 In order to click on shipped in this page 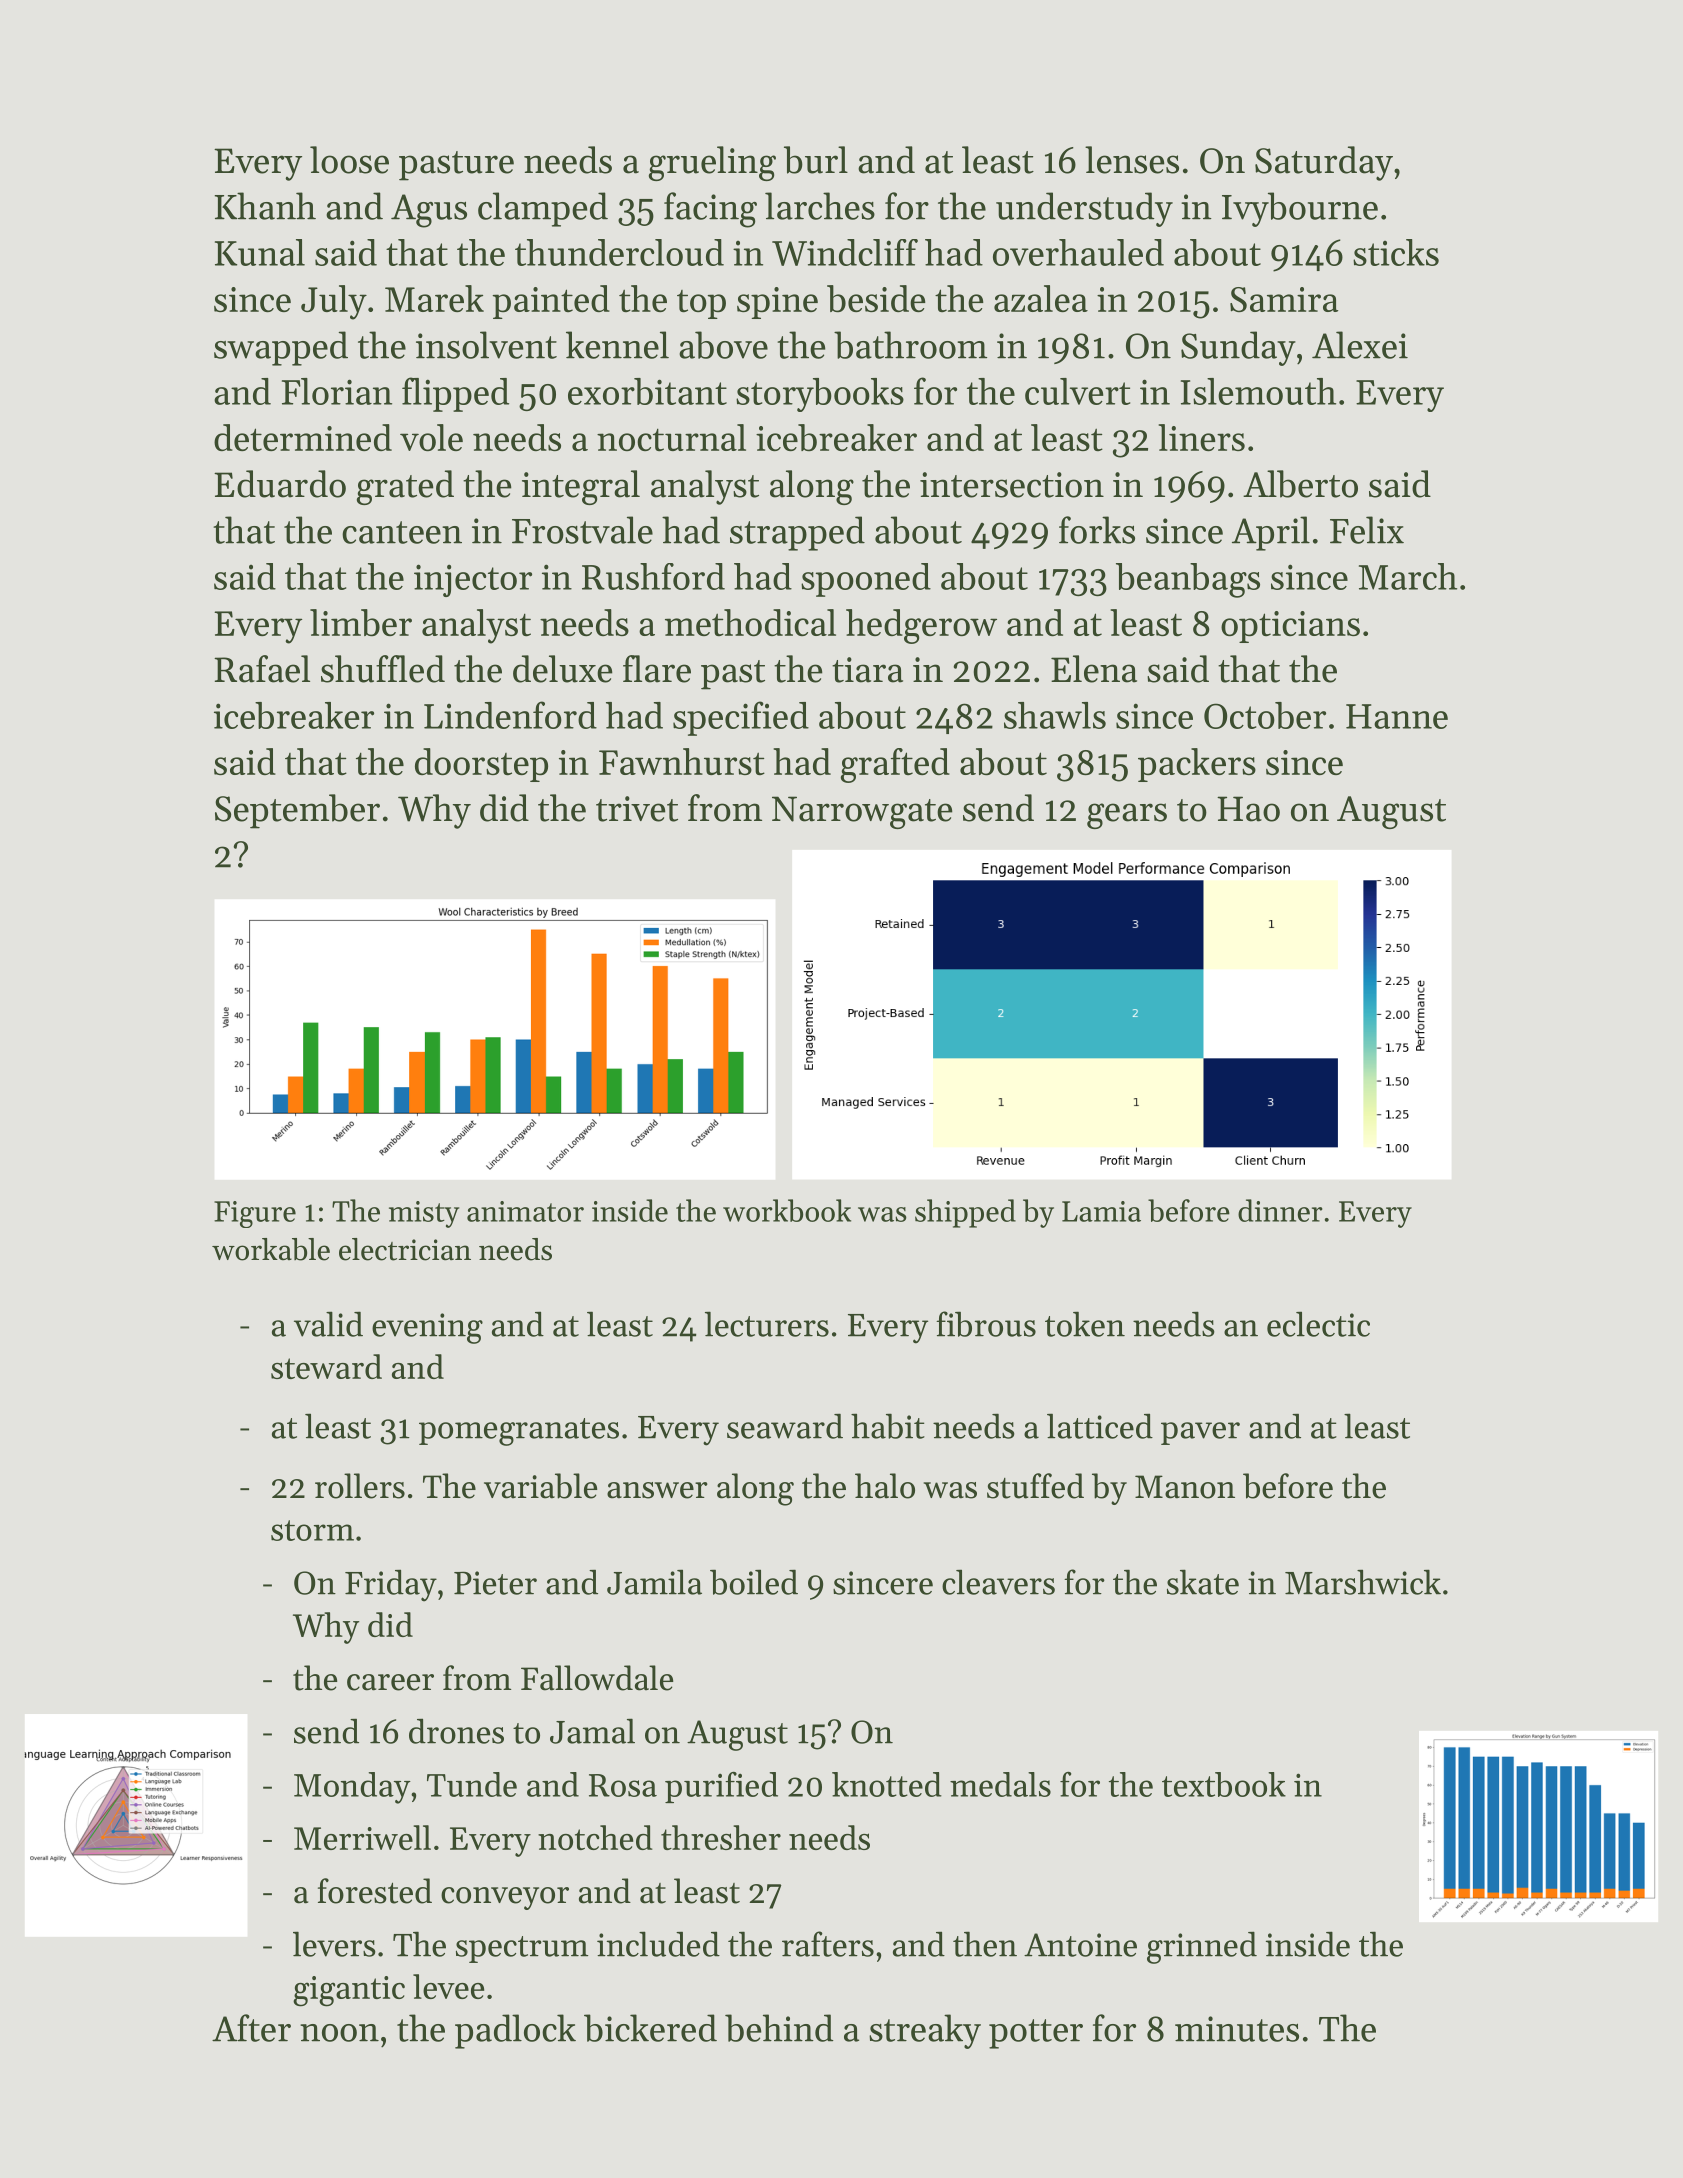, I will do `click(965, 1213)`.
